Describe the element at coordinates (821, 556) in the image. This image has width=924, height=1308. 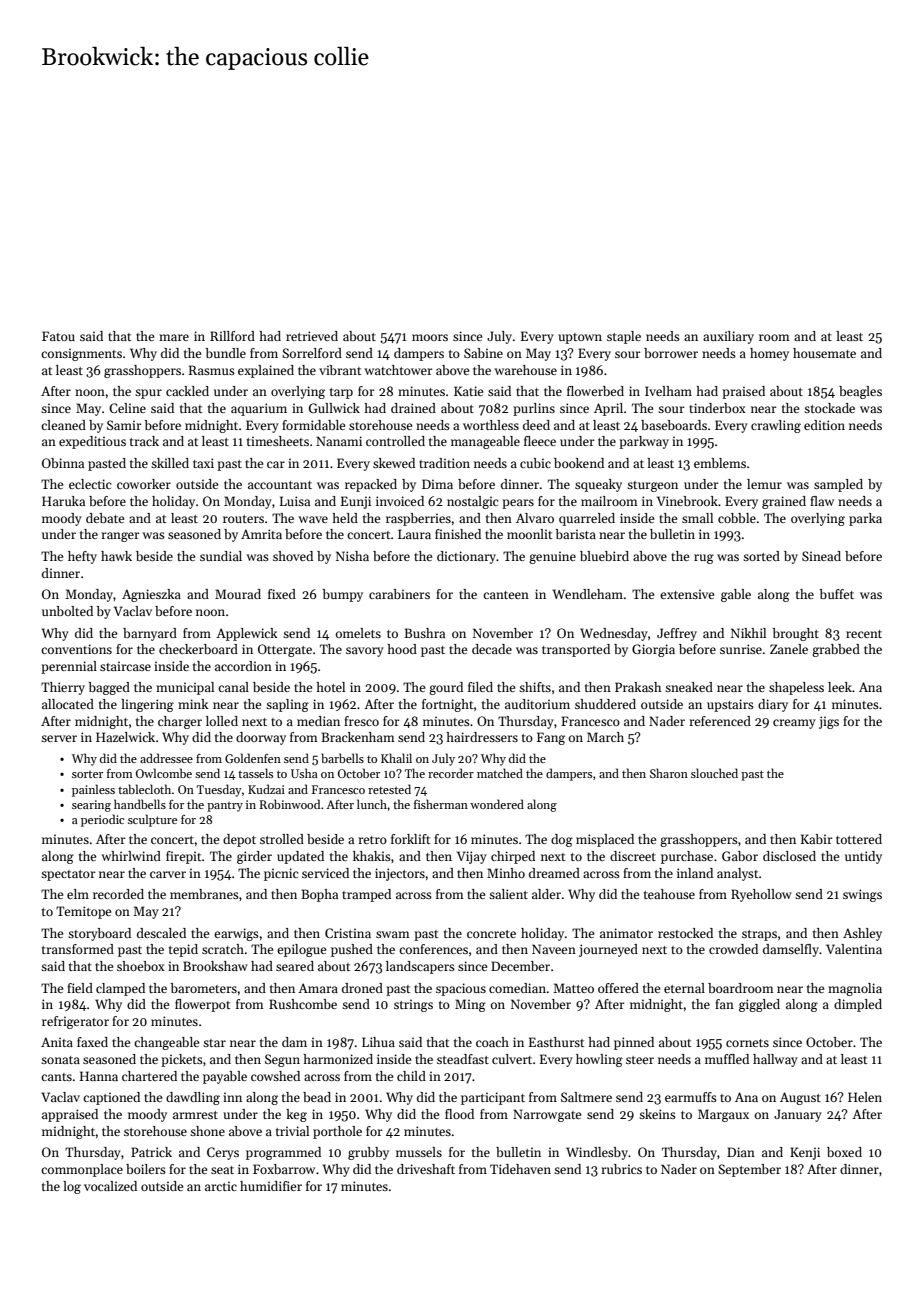
I see `Sinead` at that location.
